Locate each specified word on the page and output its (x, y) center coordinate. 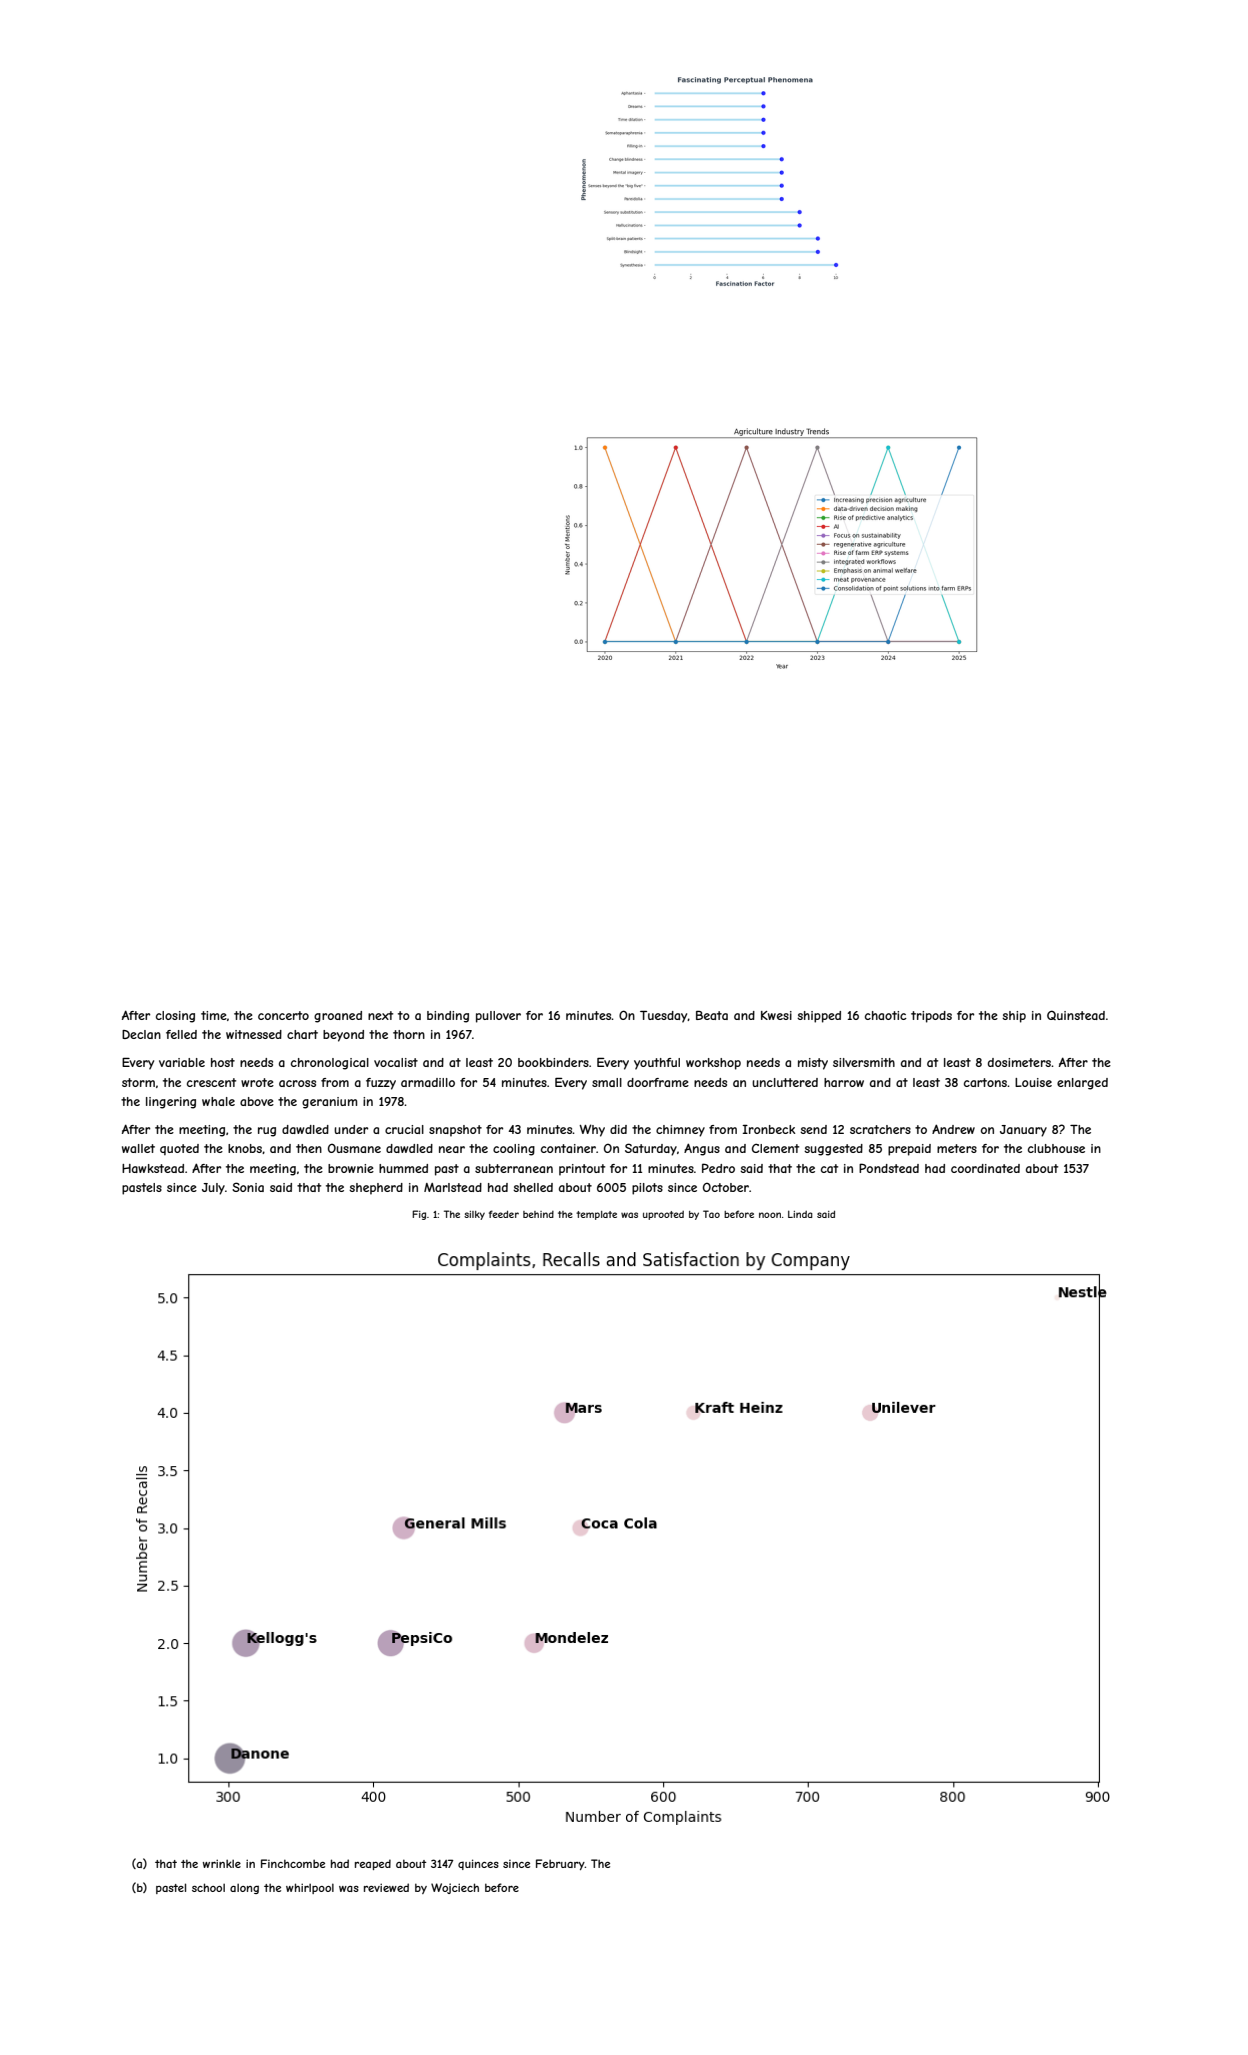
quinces (478, 1864)
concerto (283, 1015)
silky (474, 1215)
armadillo (428, 1082)
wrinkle (222, 1863)
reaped (373, 1864)
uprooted (663, 1215)
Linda (800, 1214)
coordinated (985, 1168)
